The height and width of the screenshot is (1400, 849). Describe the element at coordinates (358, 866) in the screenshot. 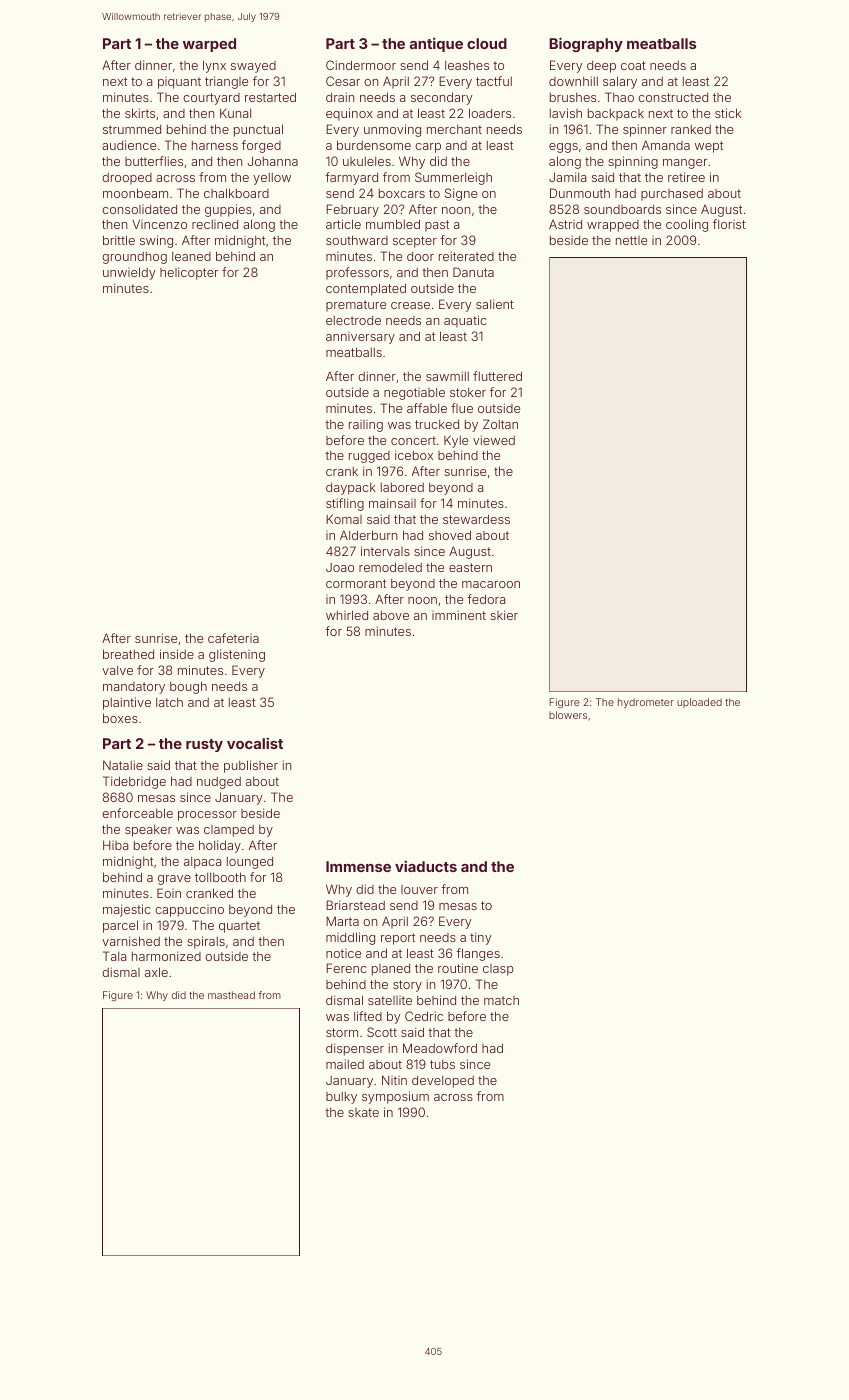

I see `Immense` at that location.
